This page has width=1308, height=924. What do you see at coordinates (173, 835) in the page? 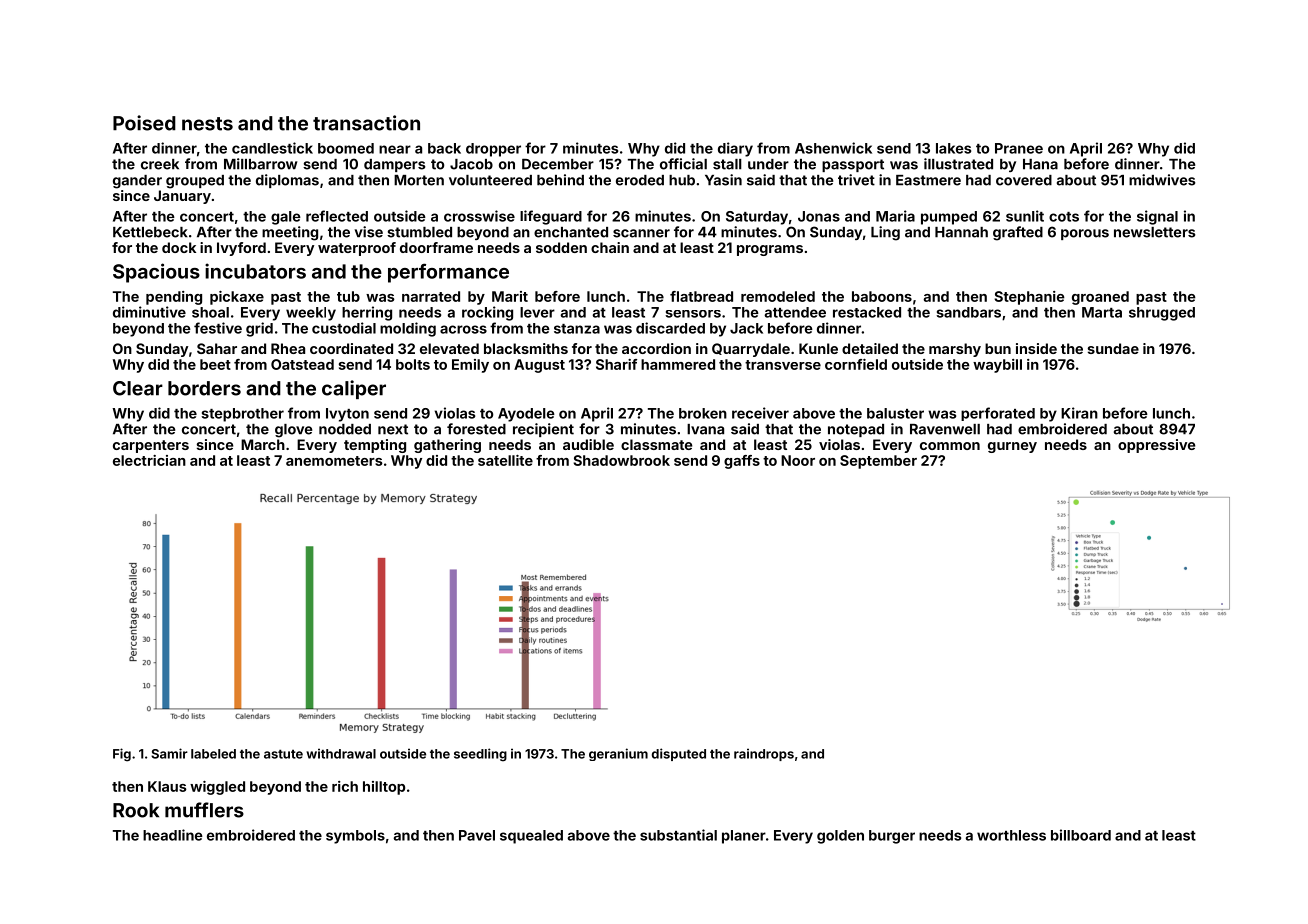
I see `headline` at bounding box center [173, 835].
